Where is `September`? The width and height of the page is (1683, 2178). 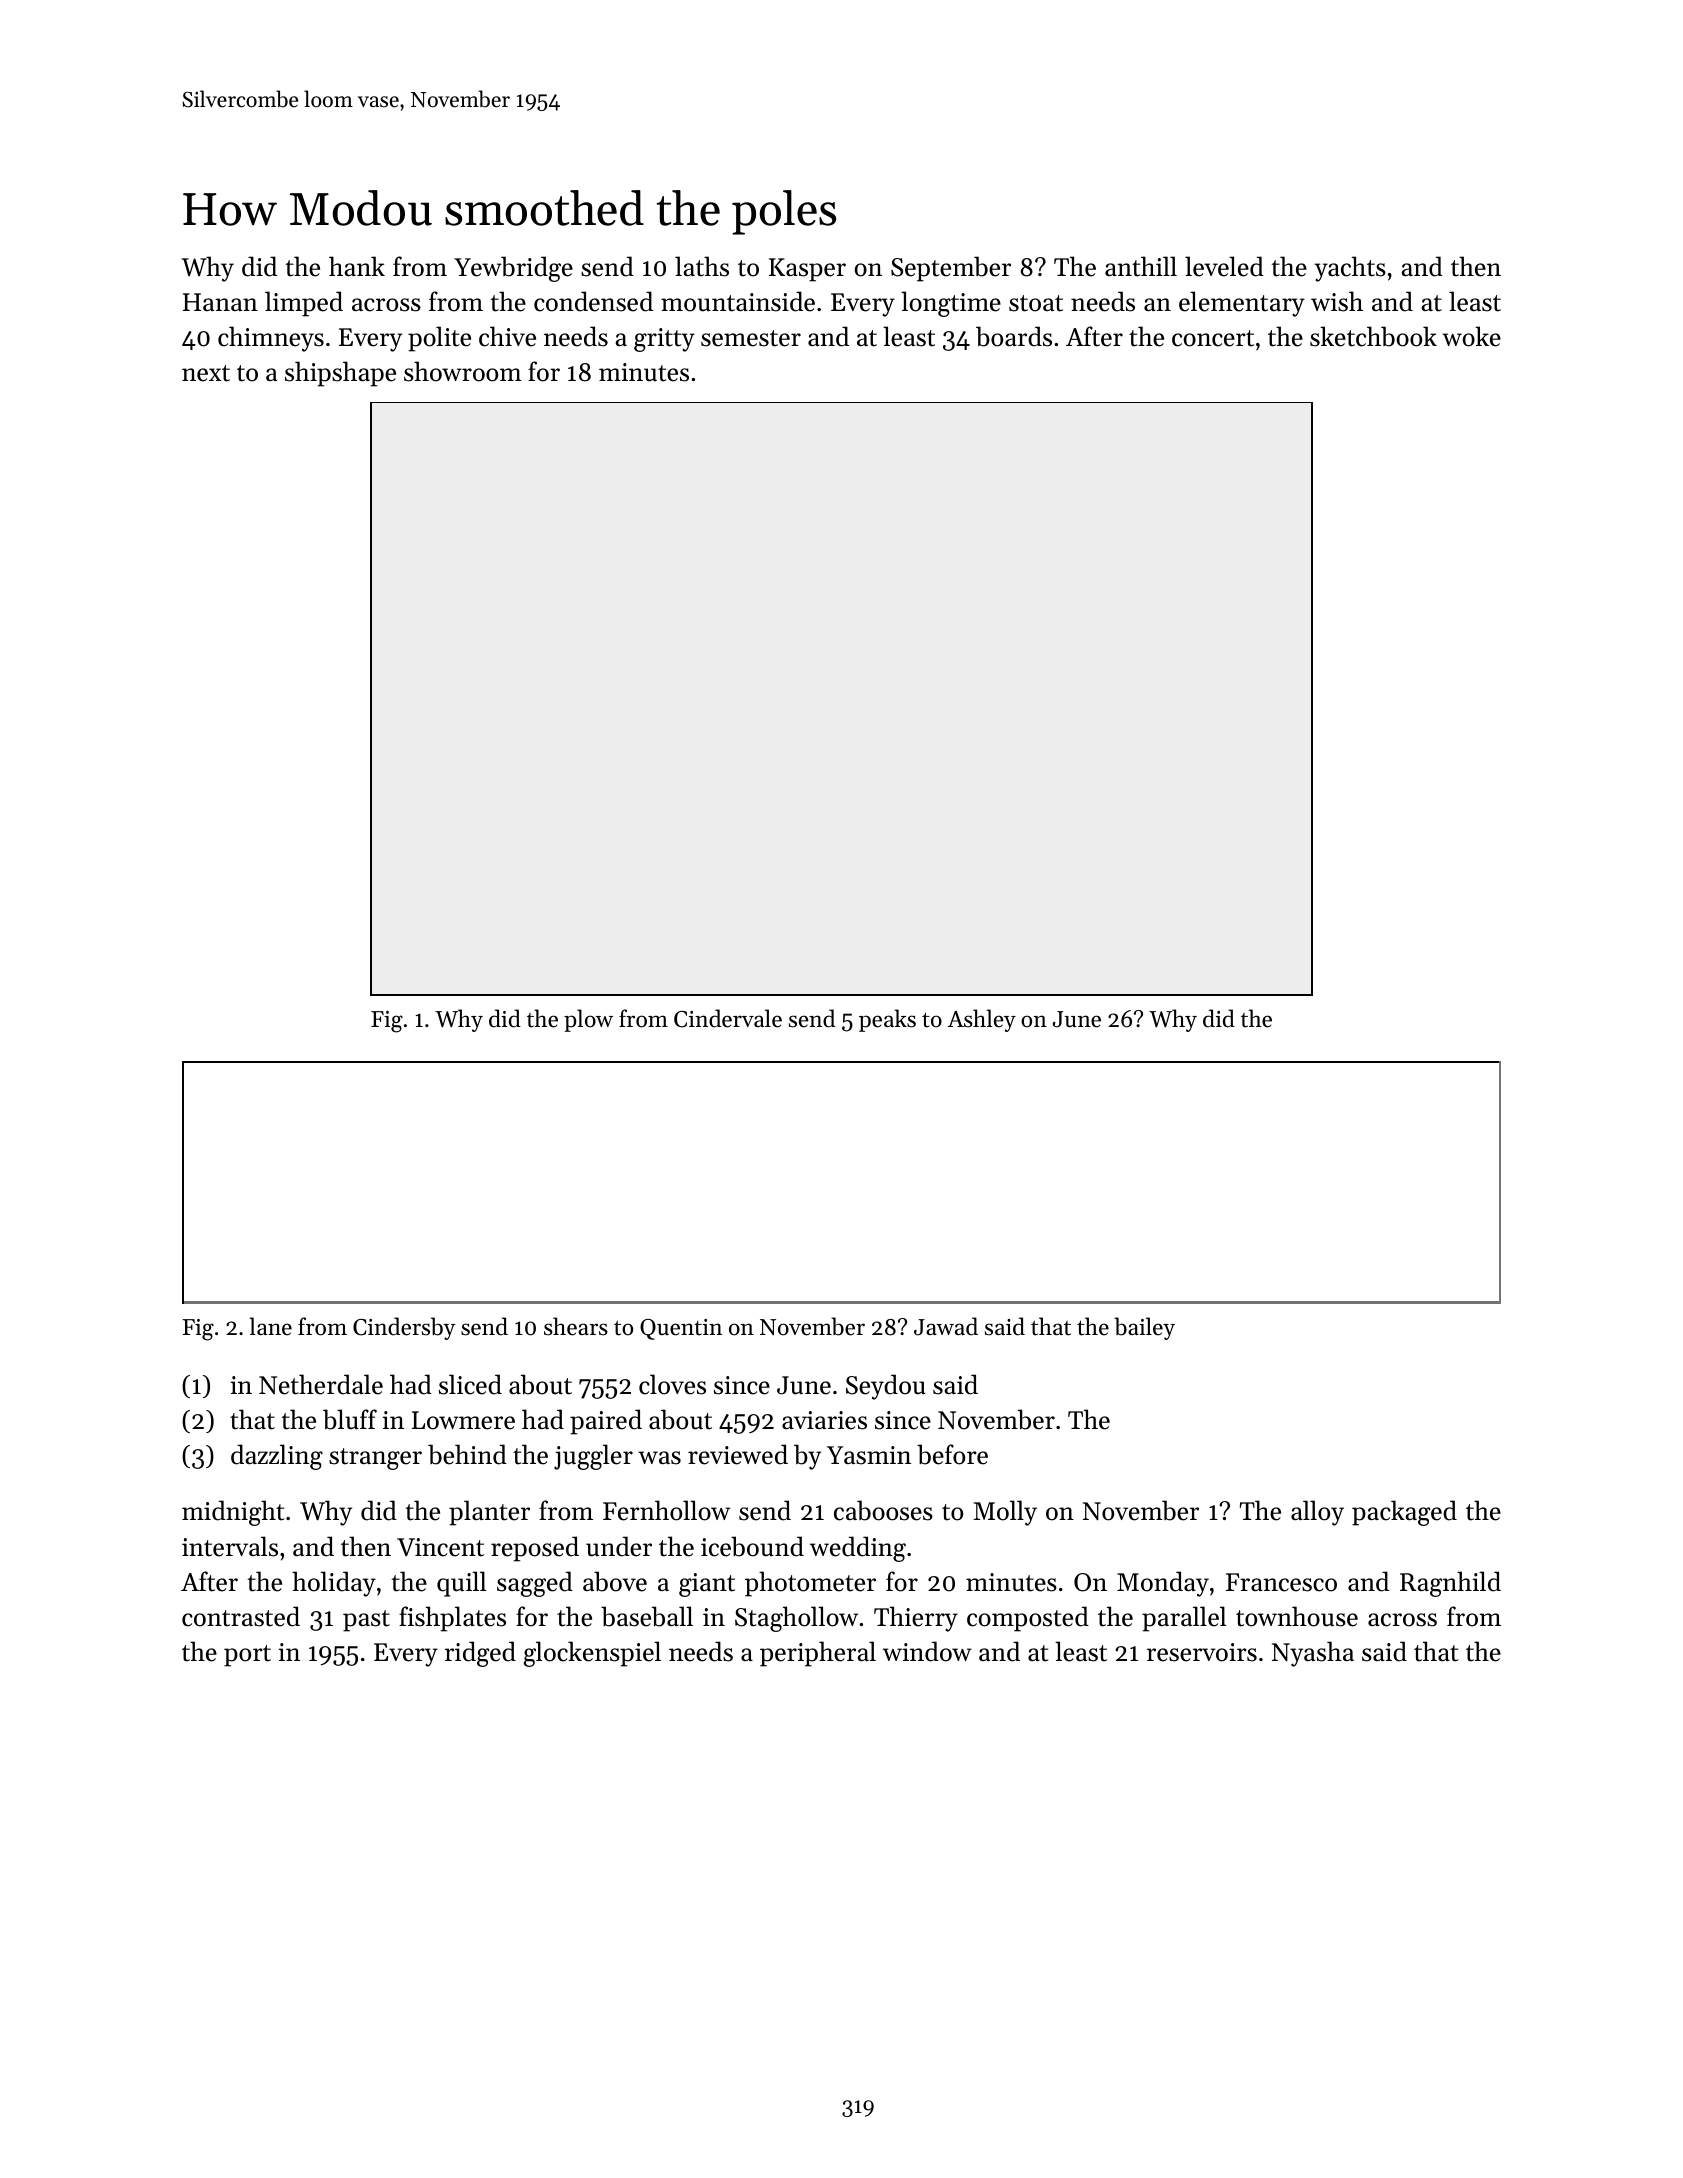
September is located at coordinates (951, 269).
